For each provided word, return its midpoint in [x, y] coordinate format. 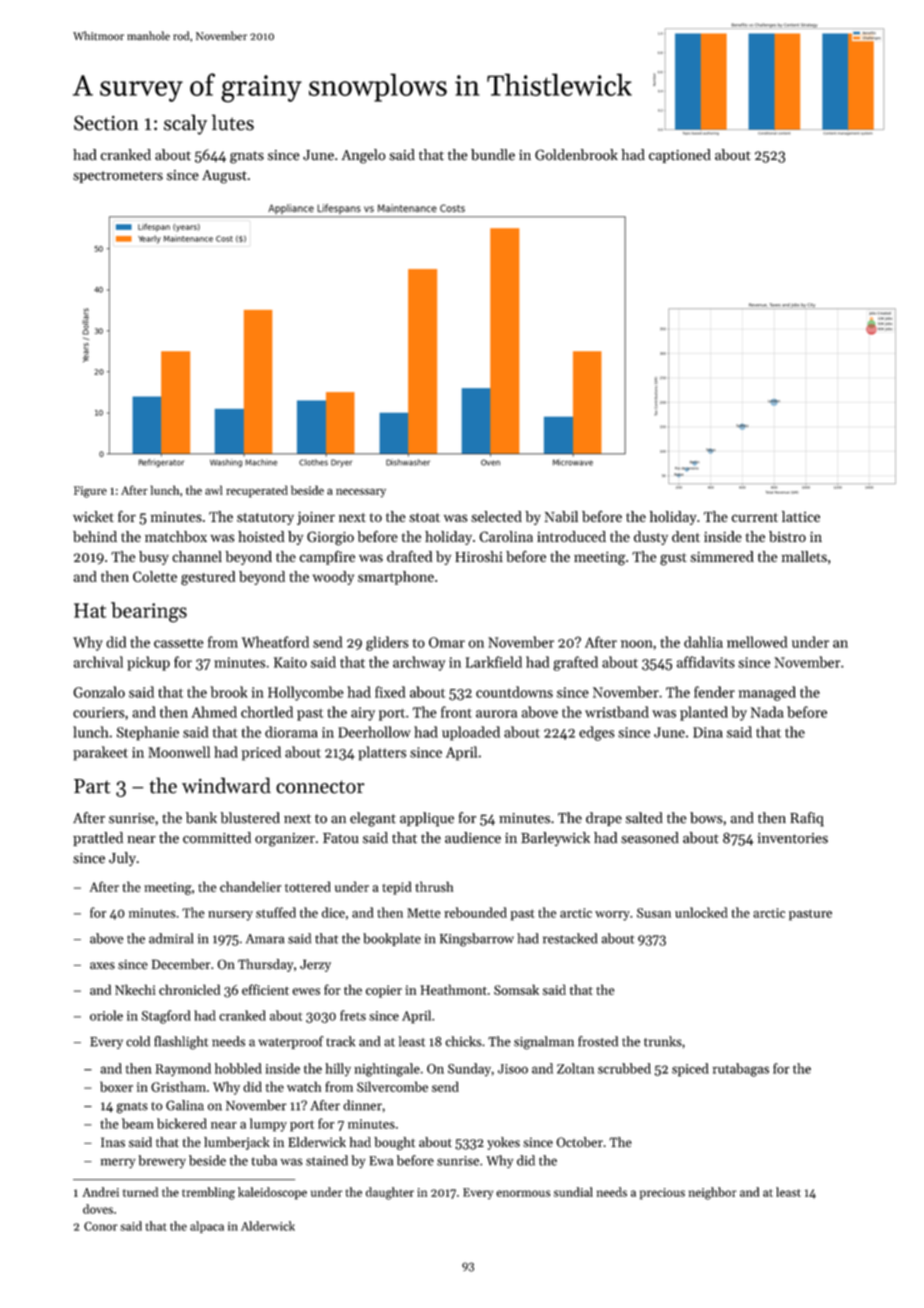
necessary [361, 493]
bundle [493, 155]
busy [154, 558]
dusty [651, 538]
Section [106, 123]
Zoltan [575, 1068]
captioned [680, 156]
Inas [113, 1142]
